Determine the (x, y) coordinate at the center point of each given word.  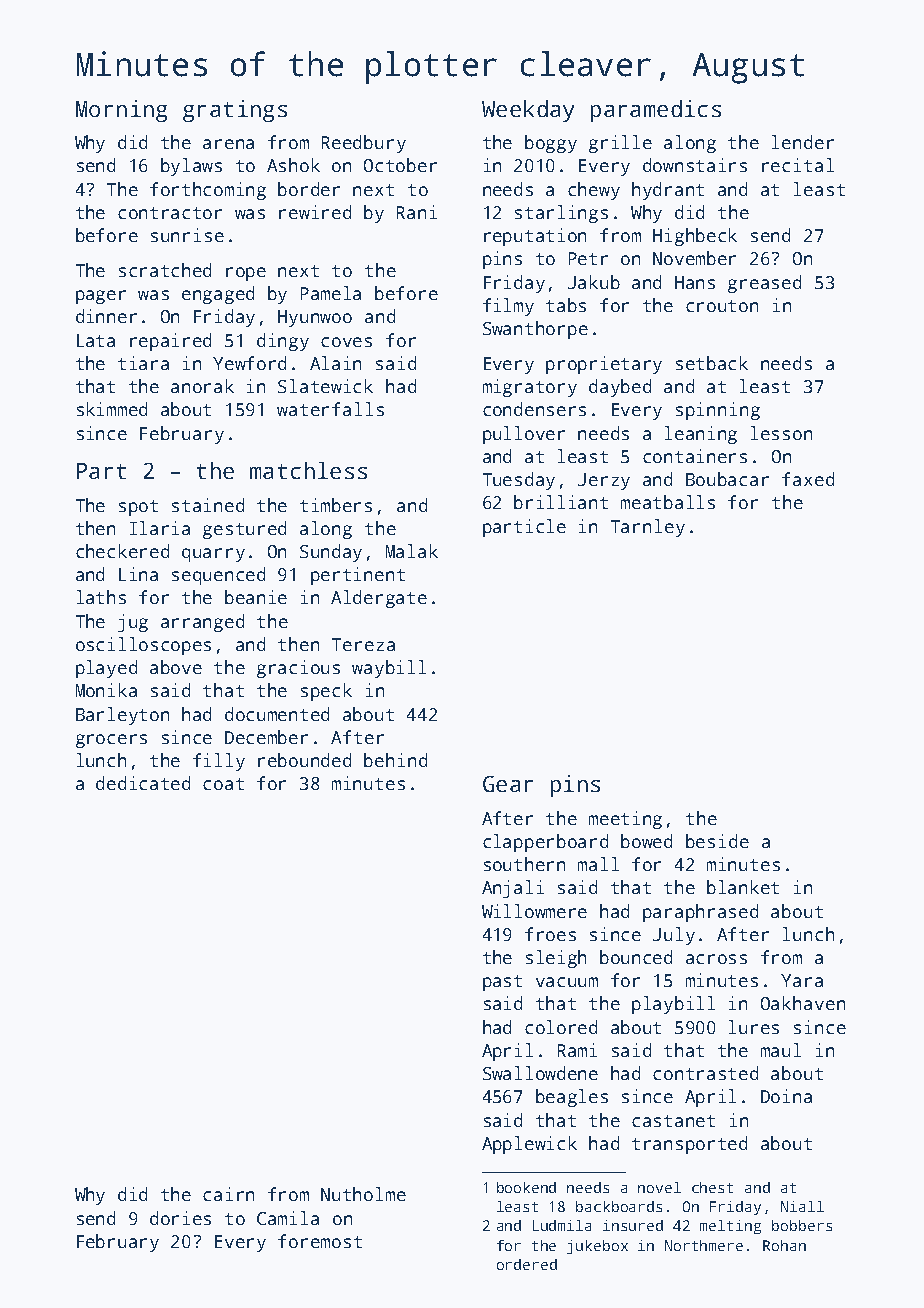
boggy (551, 144)
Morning (121, 111)
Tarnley (648, 528)
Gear (508, 784)
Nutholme (363, 1194)
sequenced (218, 576)
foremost (320, 1241)
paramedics (656, 111)
